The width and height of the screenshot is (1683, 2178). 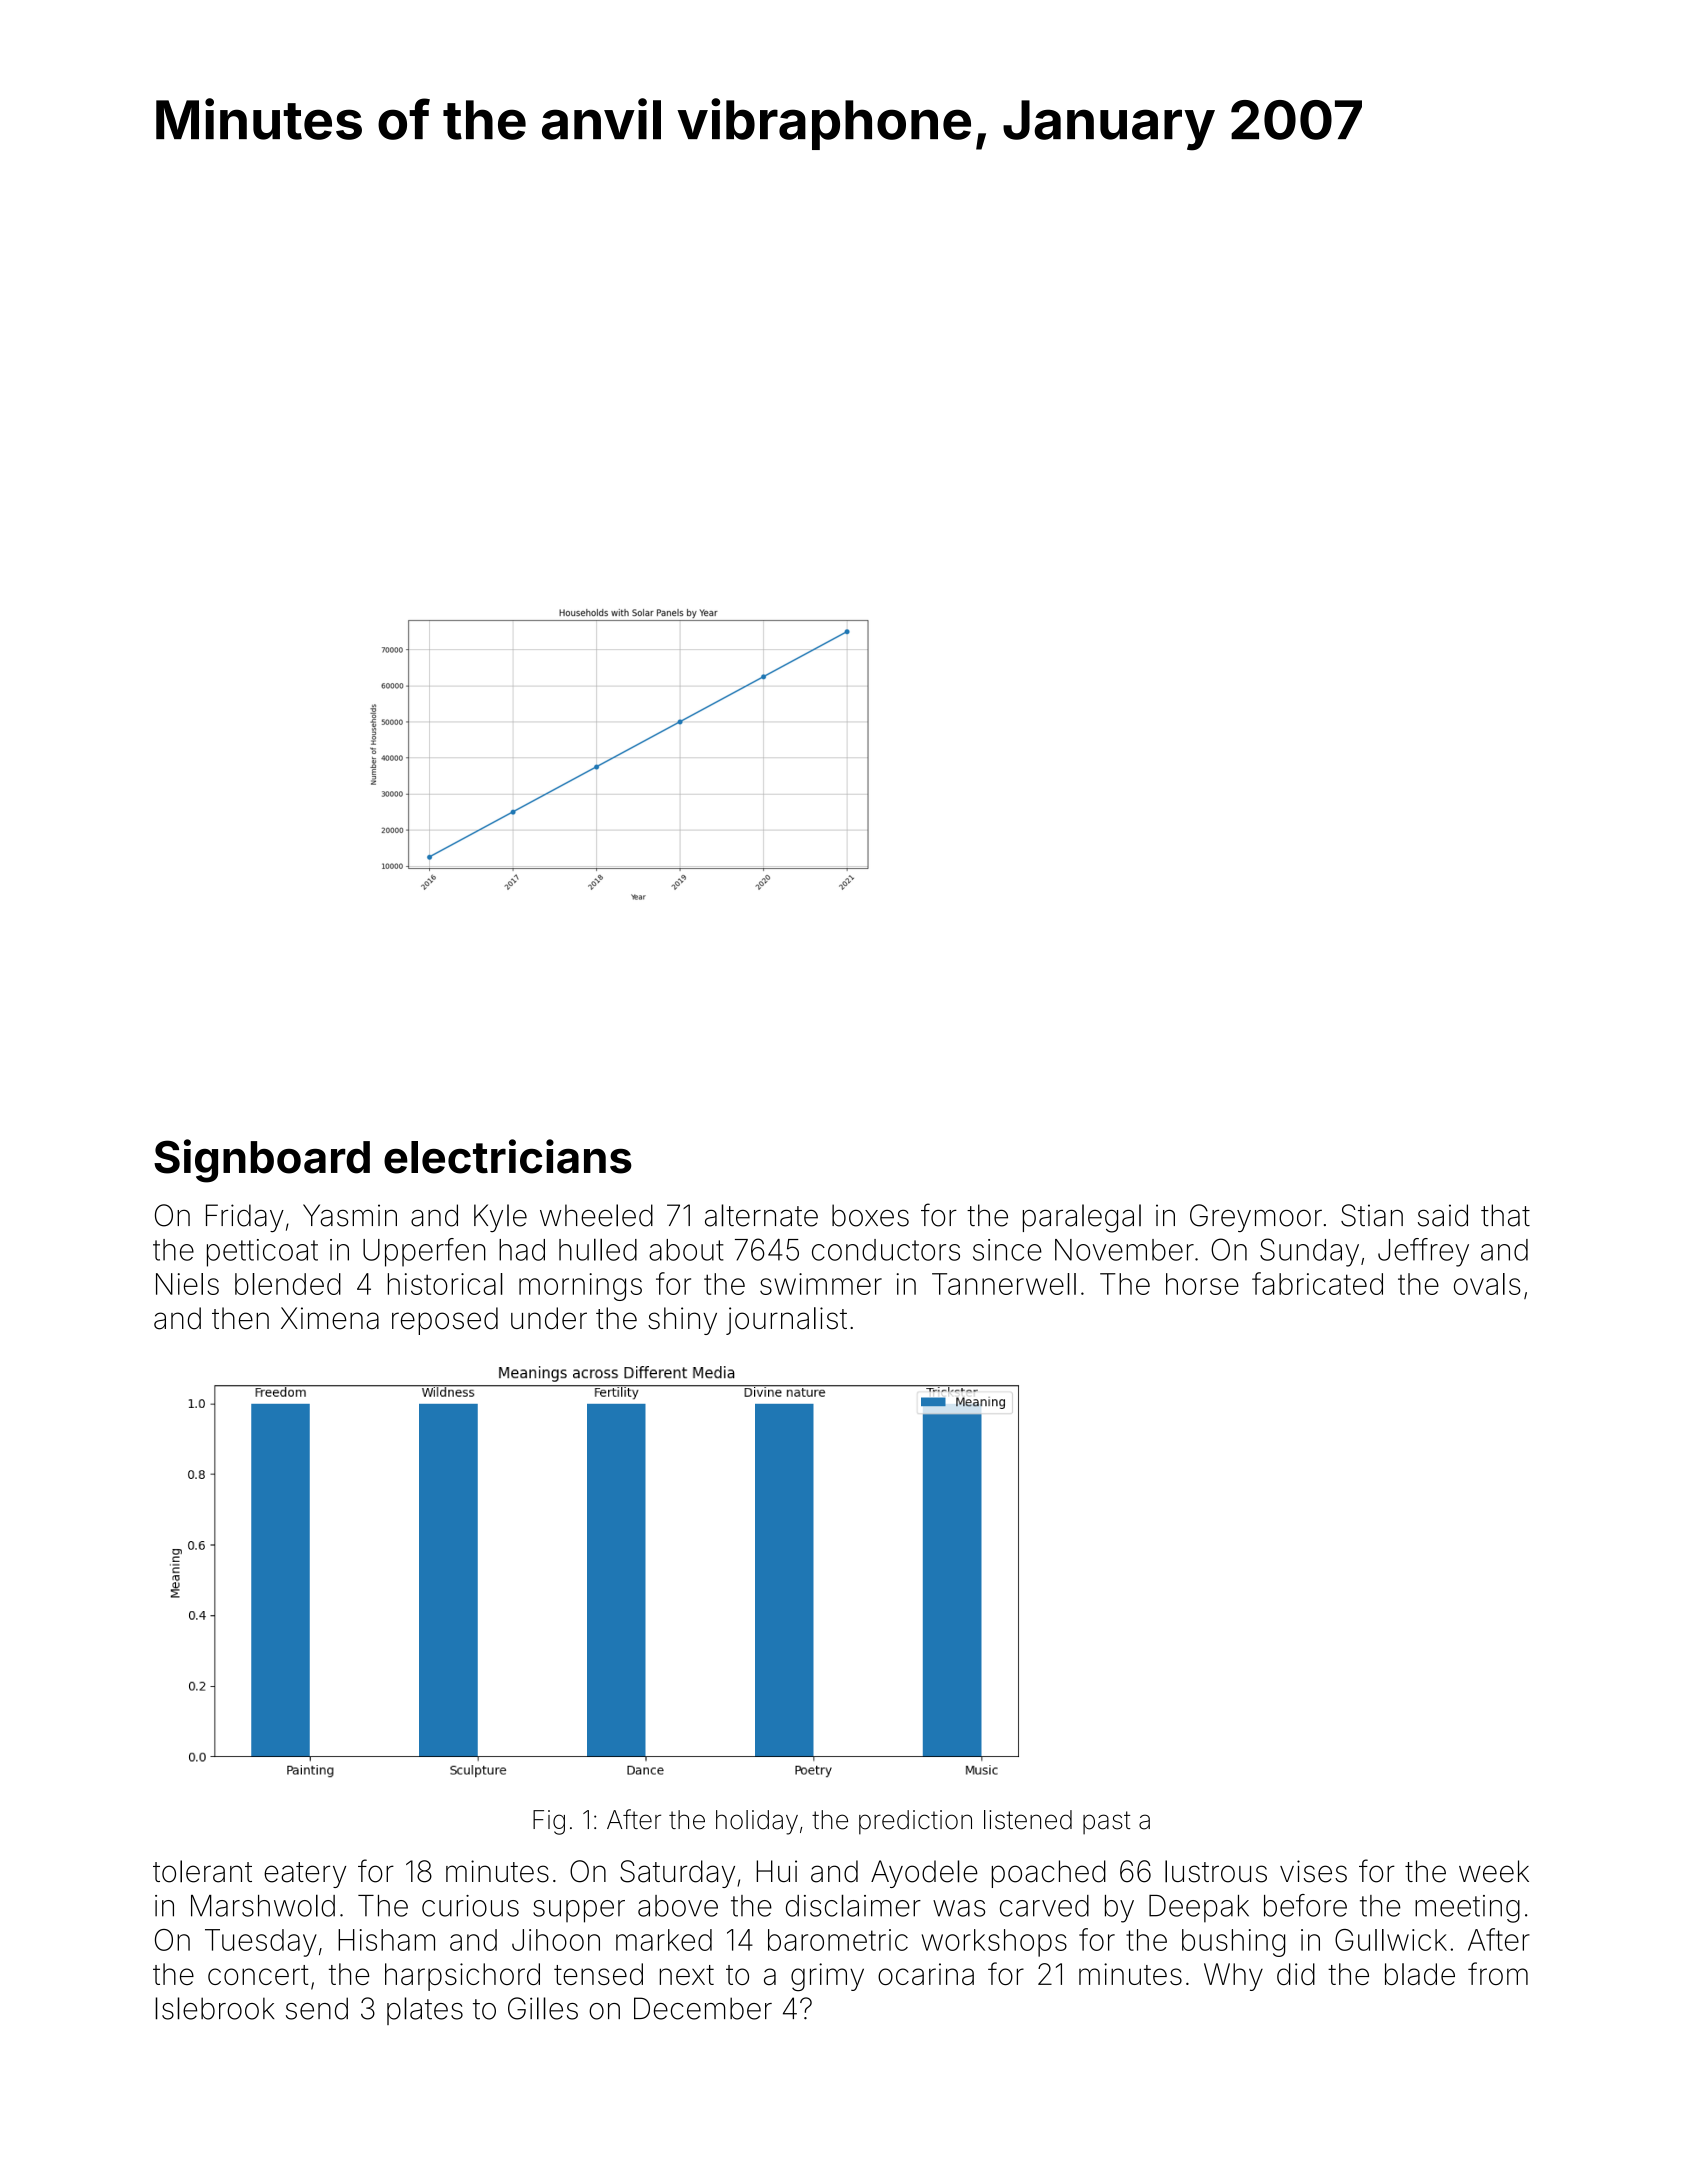 What do you see at coordinates (425, 2011) in the screenshot?
I see `plates` at bounding box center [425, 2011].
